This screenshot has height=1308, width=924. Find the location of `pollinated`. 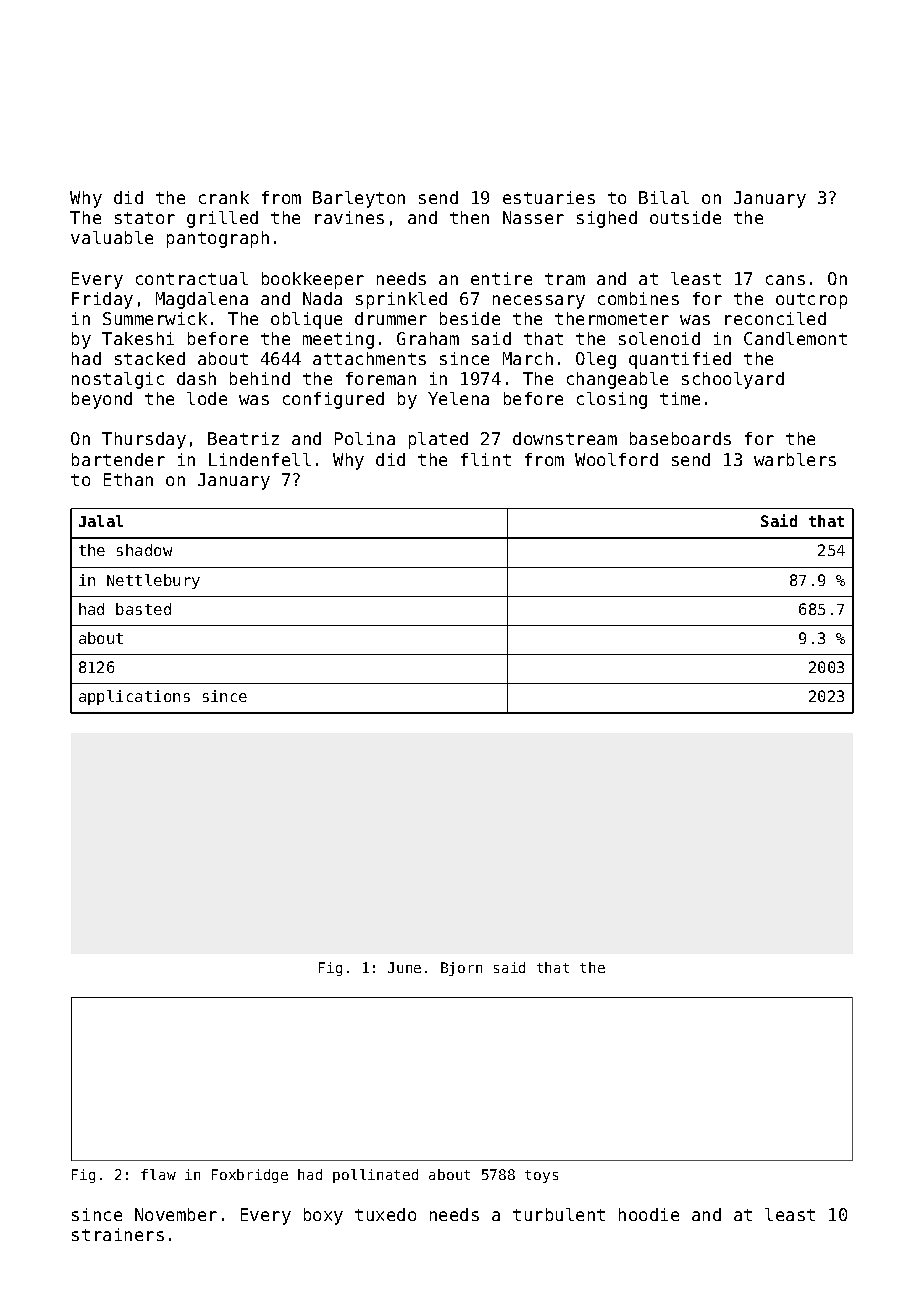

pollinated is located at coordinates (375, 1176).
